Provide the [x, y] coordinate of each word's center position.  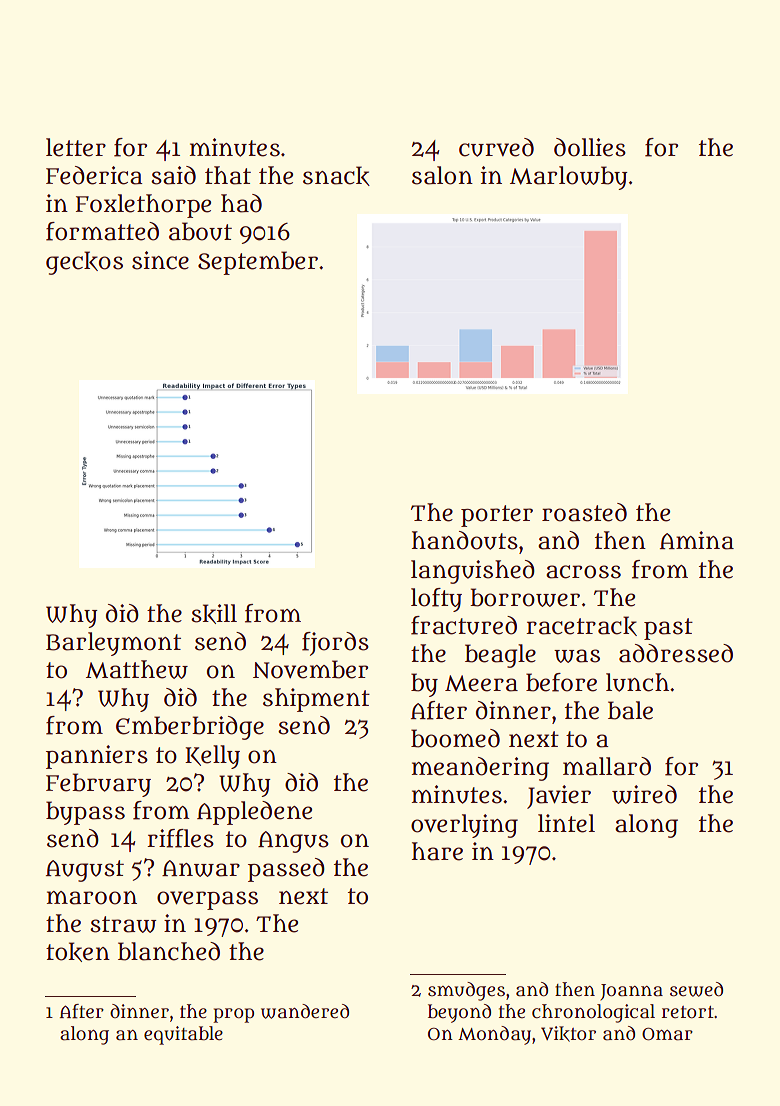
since [160, 260]
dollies [590, 147]
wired [644, 794]
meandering [480, 769]
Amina [697, 540]
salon [442, 175]
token [78, 952]
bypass [85, 813]
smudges [466, 991]
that [228, 175]
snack [336, 176]
